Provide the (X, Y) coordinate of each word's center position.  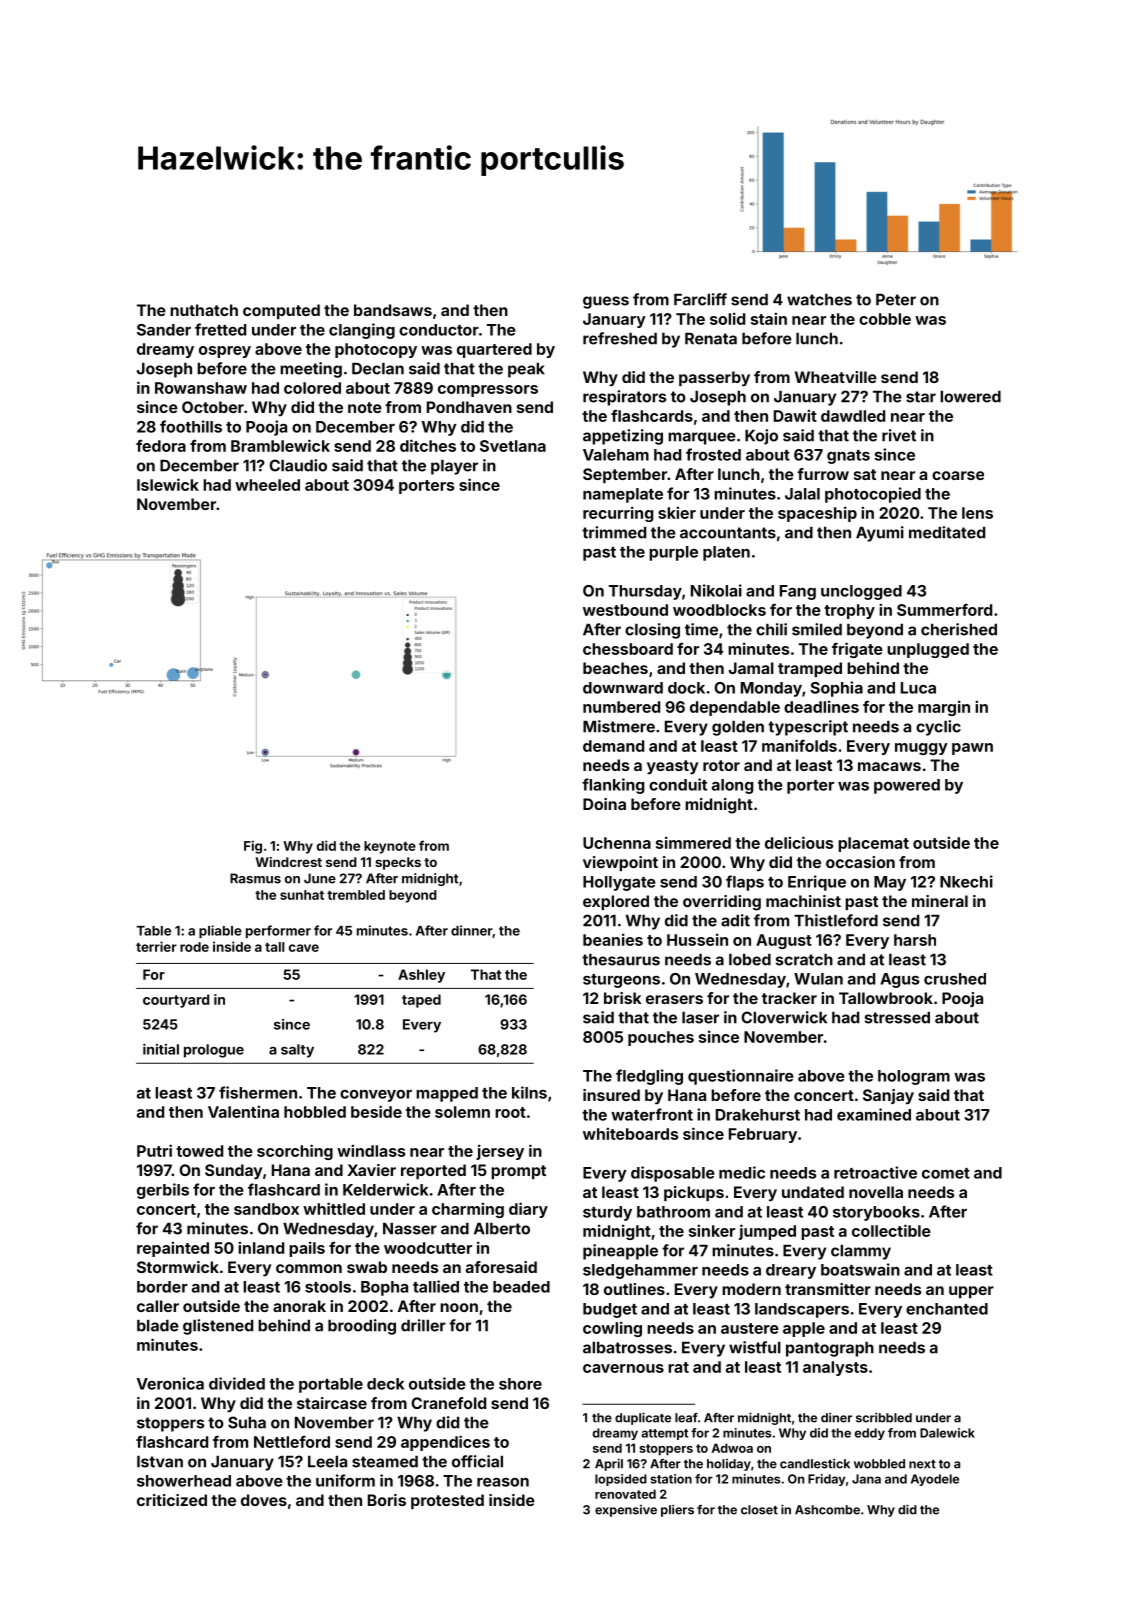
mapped (447, 1094)
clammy (861, 1252)
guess (606, 302)
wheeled (267, 485)
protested (447, 1501)
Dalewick (947, 1433)
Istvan (160, 1462)
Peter (896, 300)
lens (977, 513)
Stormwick (178, 1267)
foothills (191, 426)
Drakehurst (758, 1115)
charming (468, 1210)
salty (297, 1051)
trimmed (614, 532)
